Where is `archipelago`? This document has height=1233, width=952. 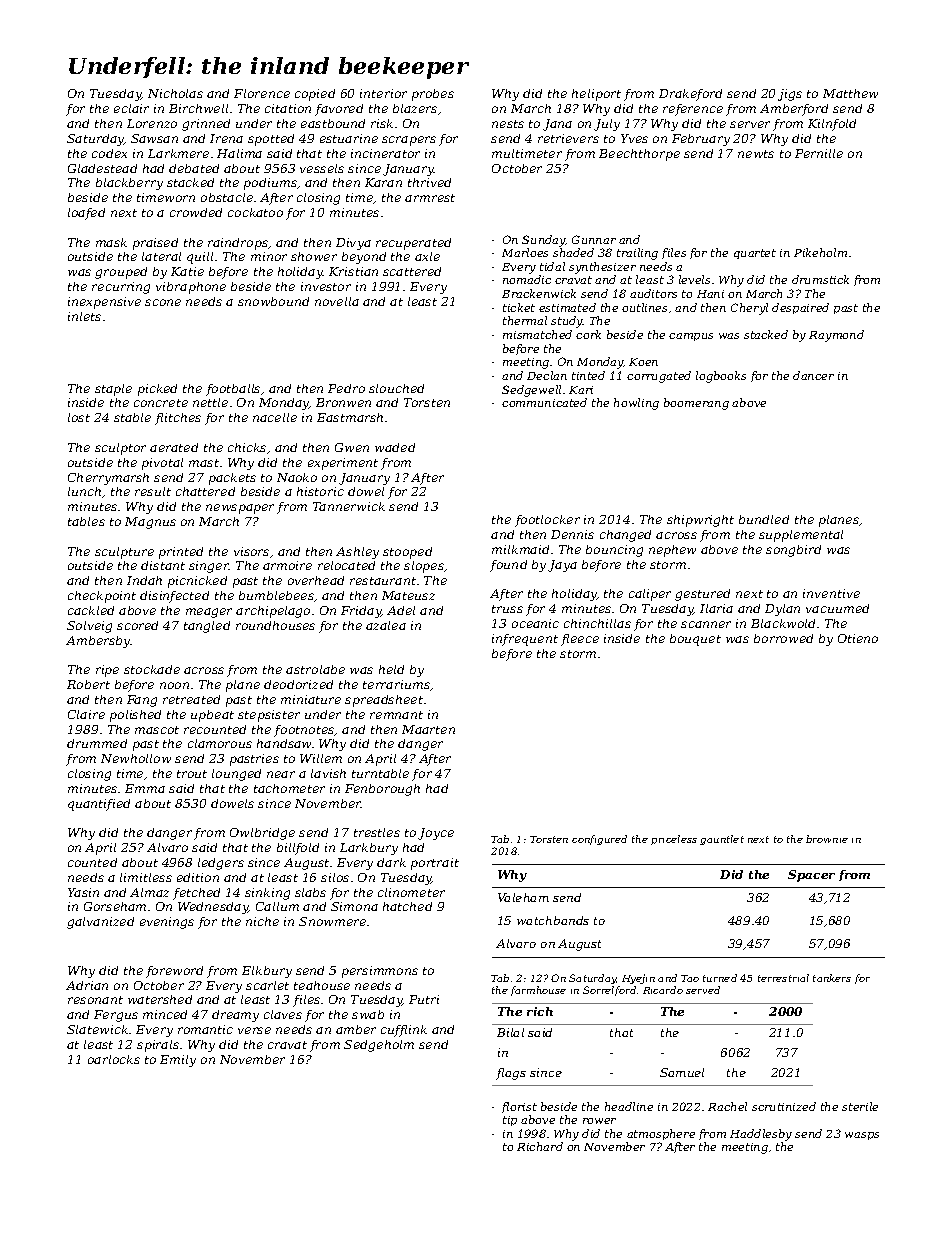 archipelago is located at coordinates (273, 612).
